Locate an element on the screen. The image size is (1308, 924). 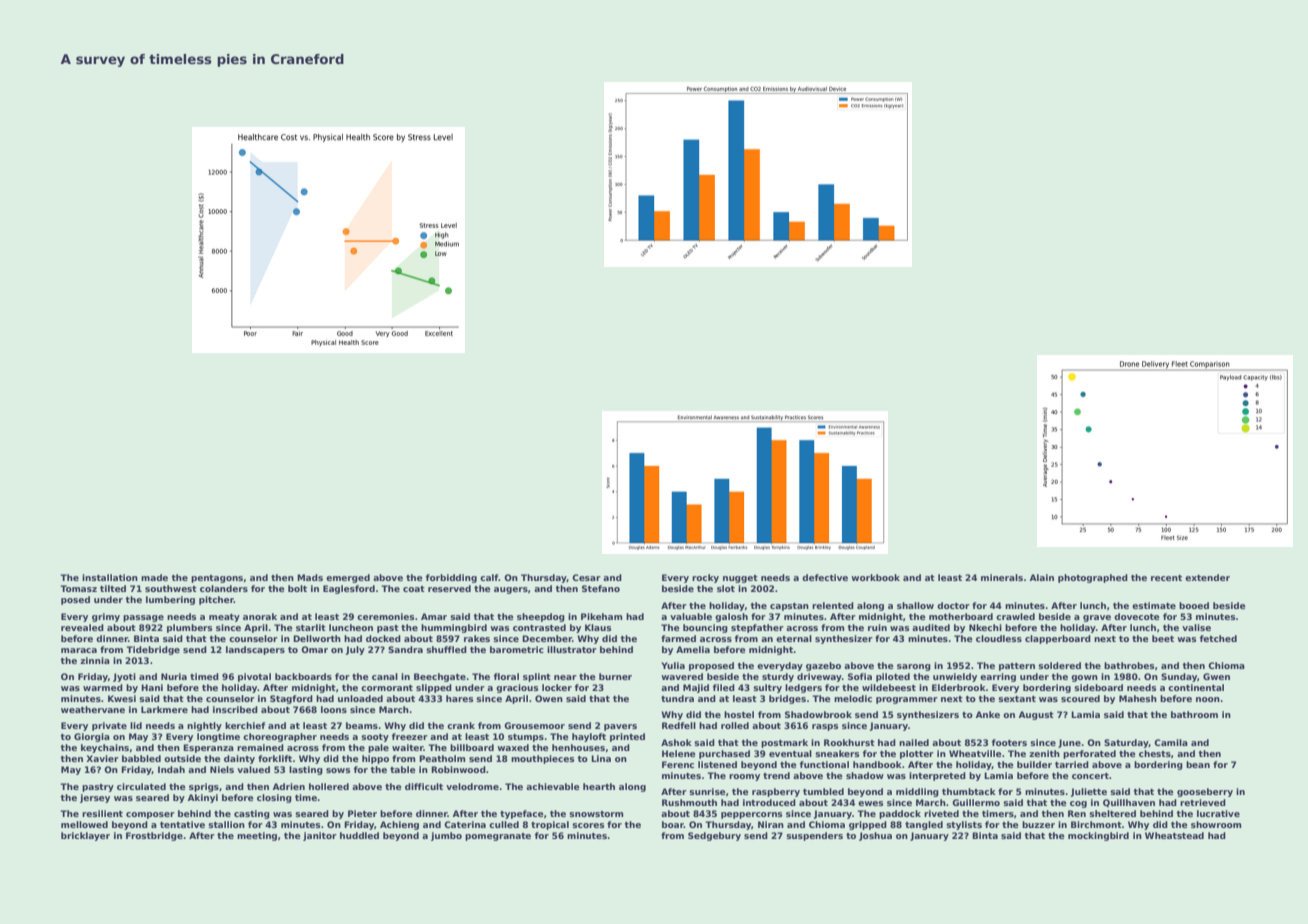
sextant is located at coordinates (1017, 699).
